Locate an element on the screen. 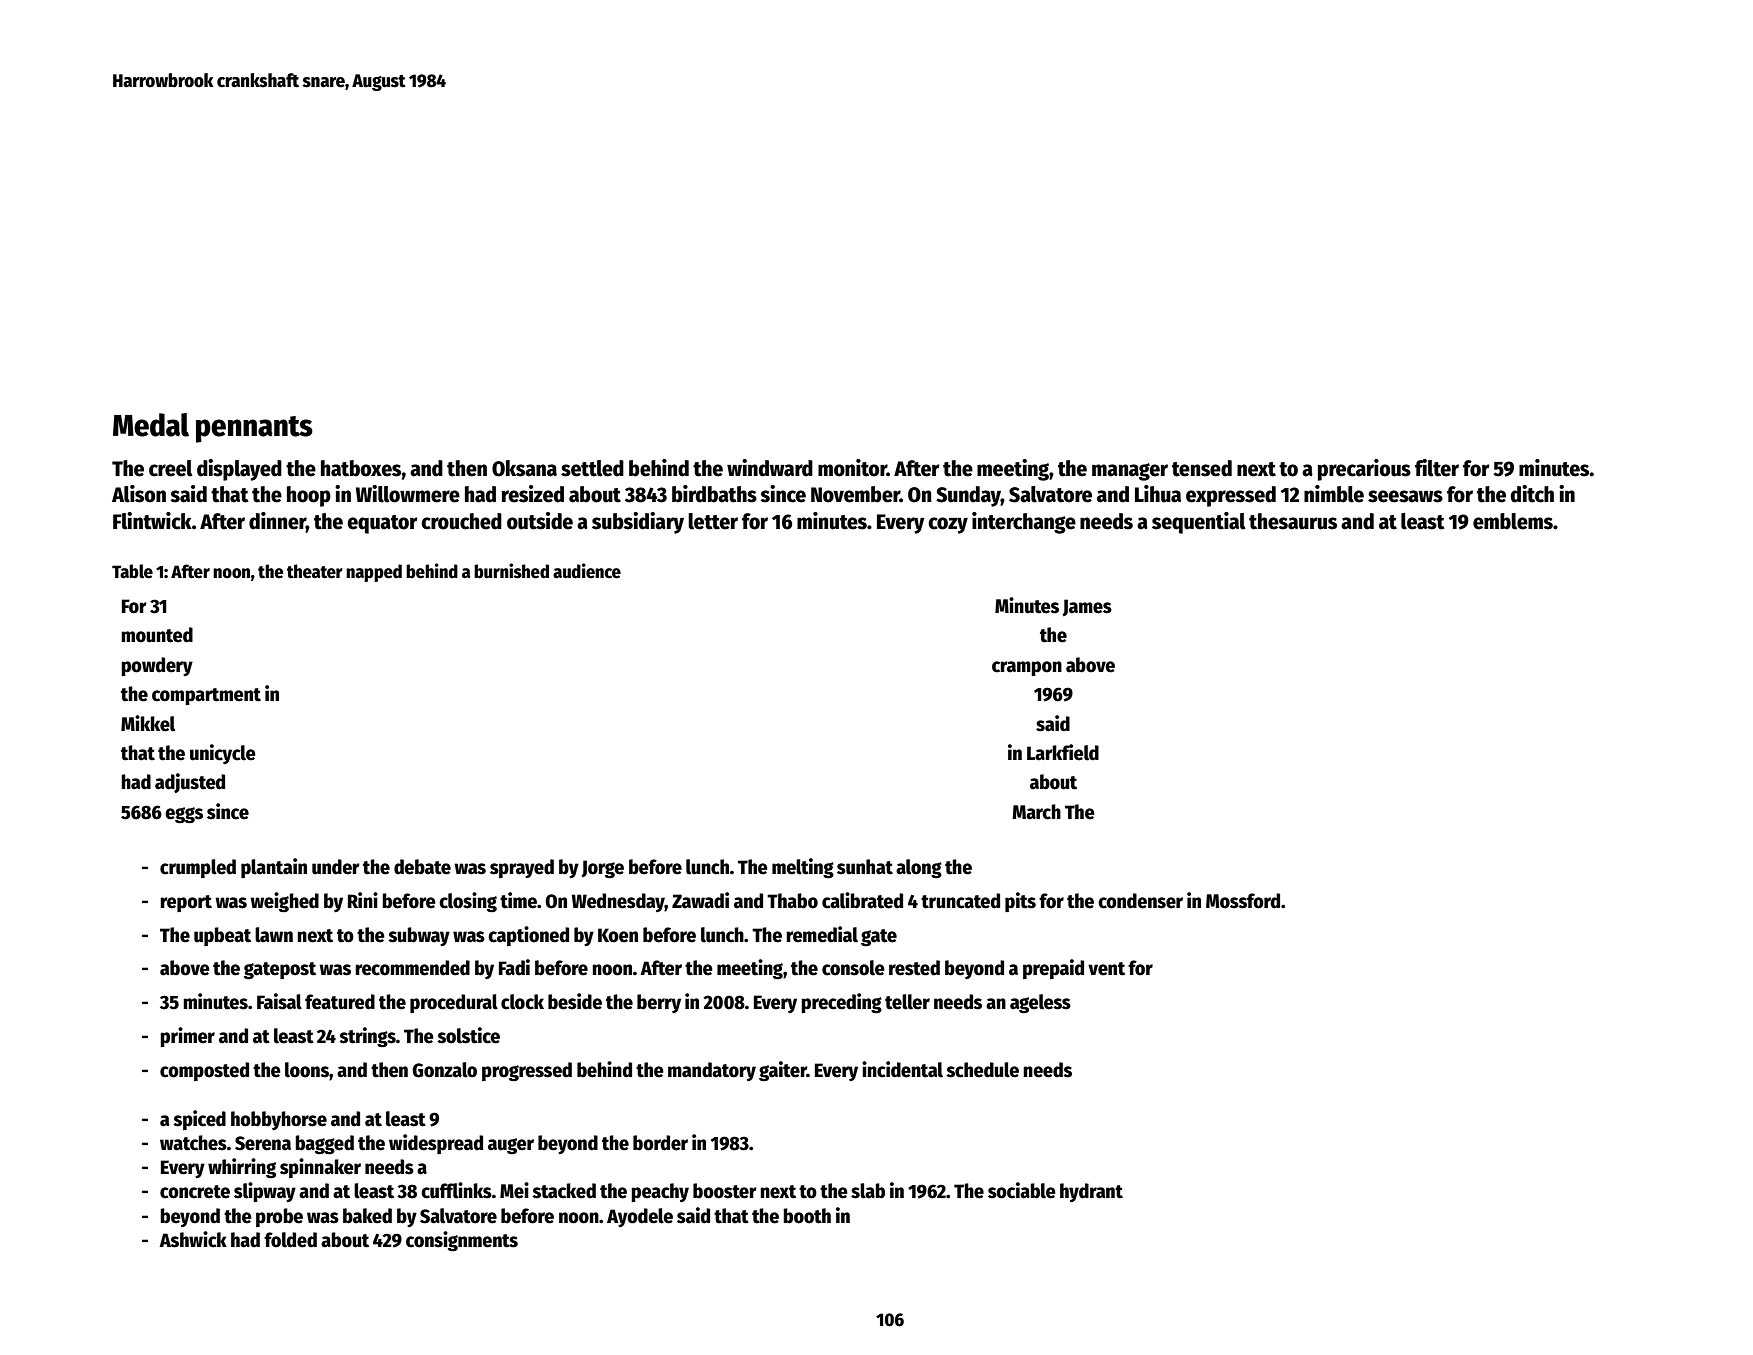  folded is located at coordinates (290, 1240).
